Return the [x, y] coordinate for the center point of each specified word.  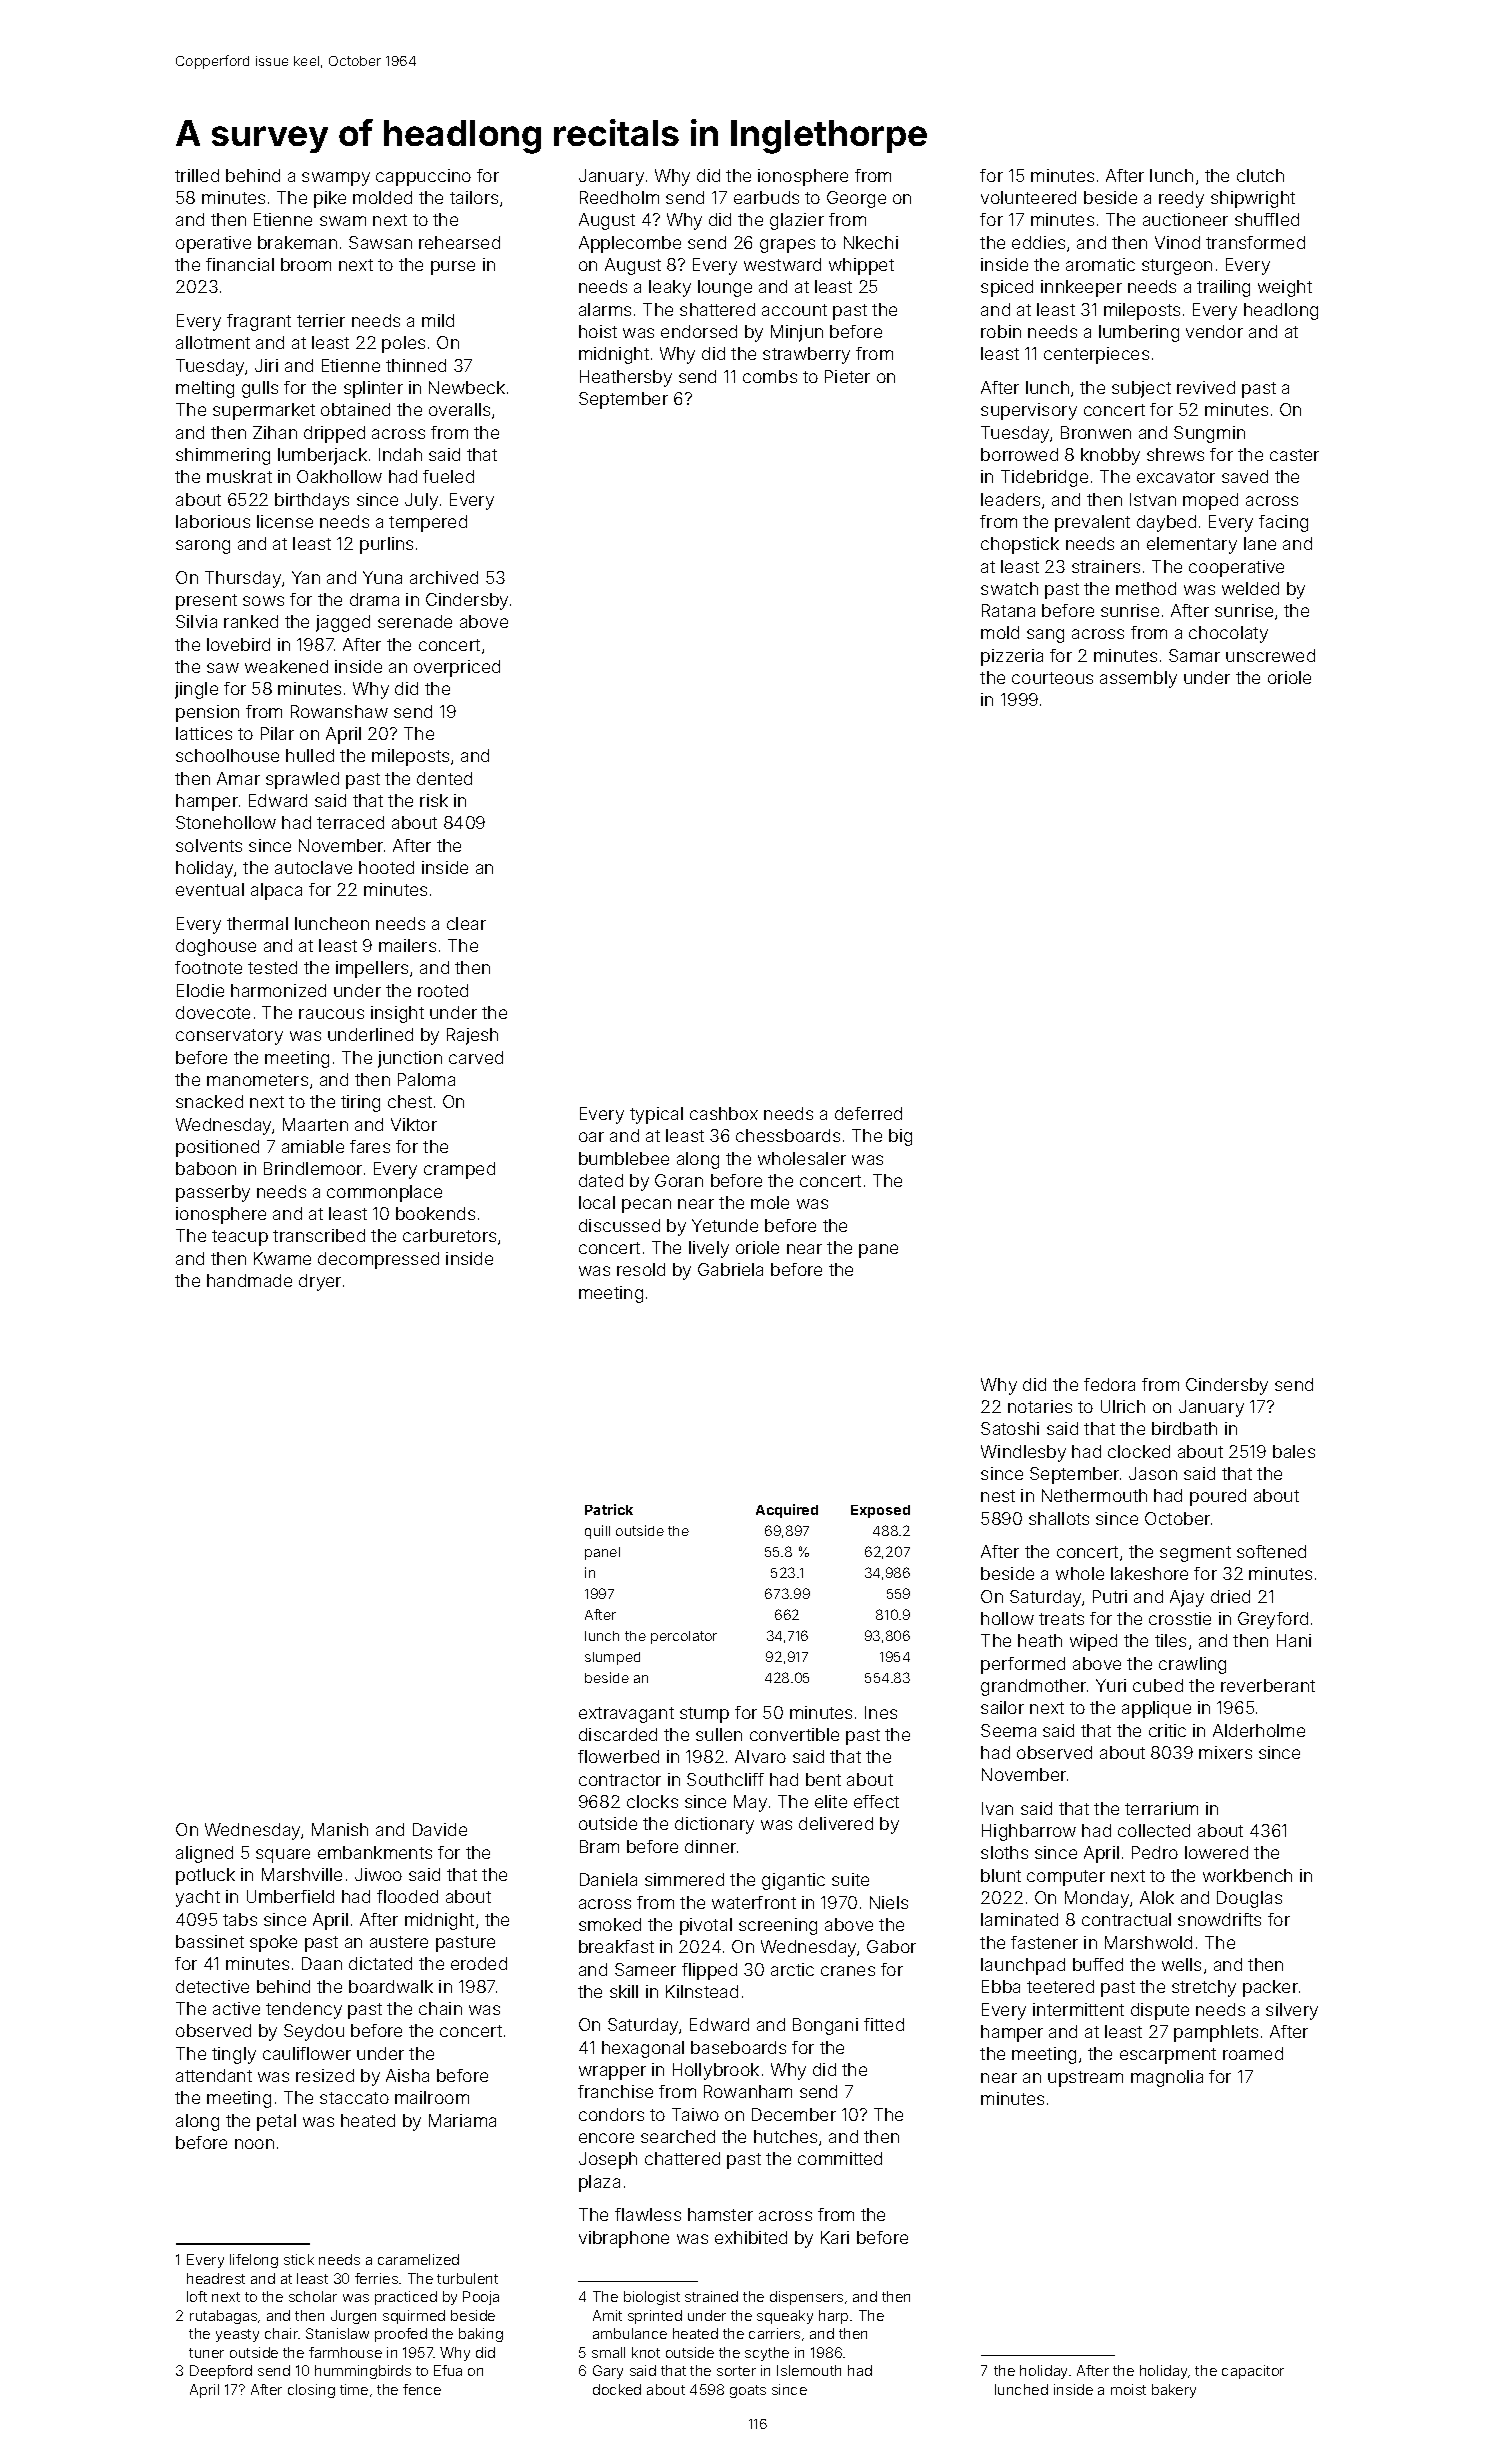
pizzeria [1012, 657]
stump [704, 1715]
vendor [1214, 331]
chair [281, 2333]
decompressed [378, 1260]
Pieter [847, 376]
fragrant [259, 322]
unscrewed [1270, 655]
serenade [415, 621]
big [900, 1137]
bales [1294, 1451]
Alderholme [1259, 1730]
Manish [340, 1829]
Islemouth [809, 2370]
